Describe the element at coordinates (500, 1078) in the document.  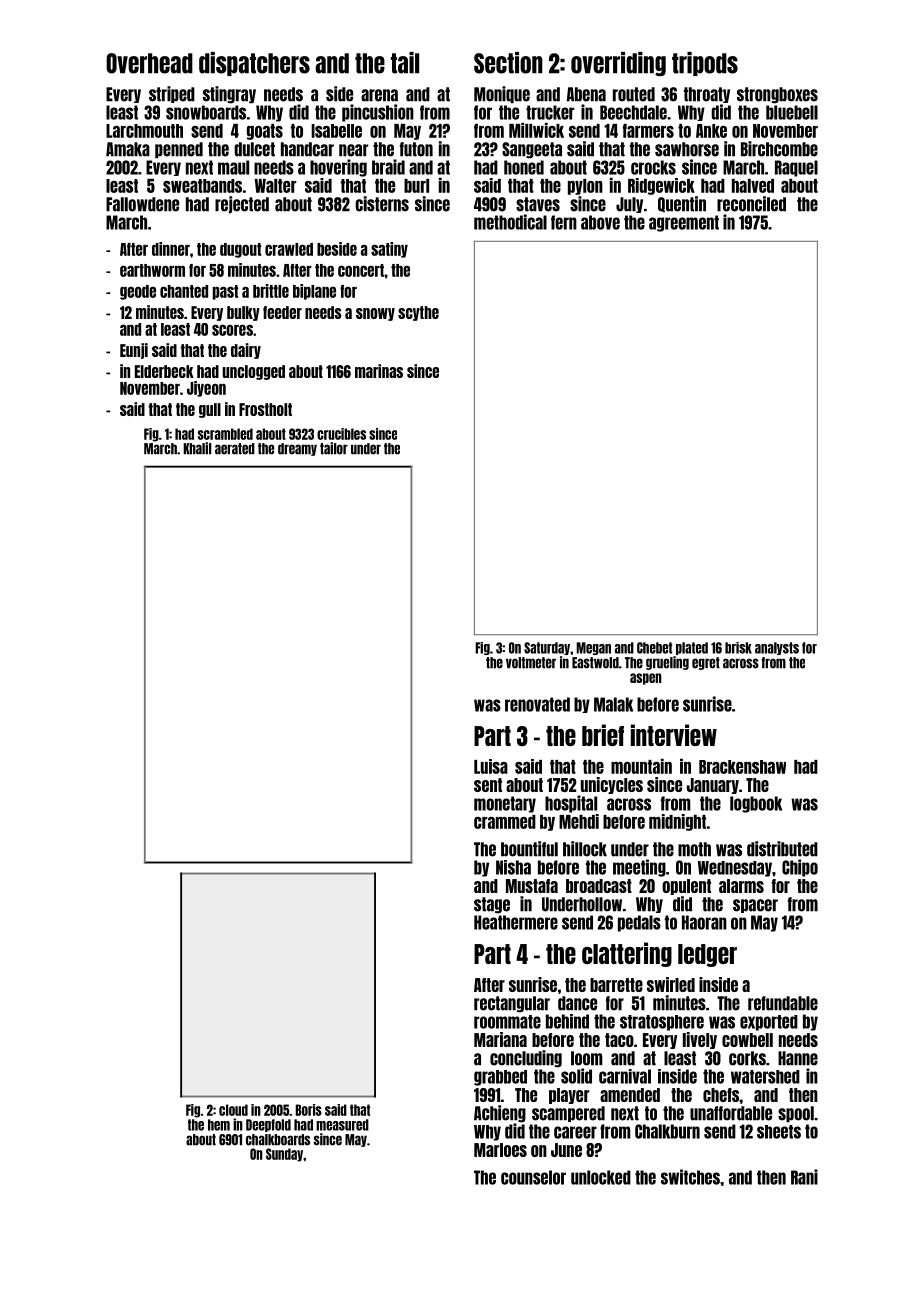
I see `grabbed` at that location.
